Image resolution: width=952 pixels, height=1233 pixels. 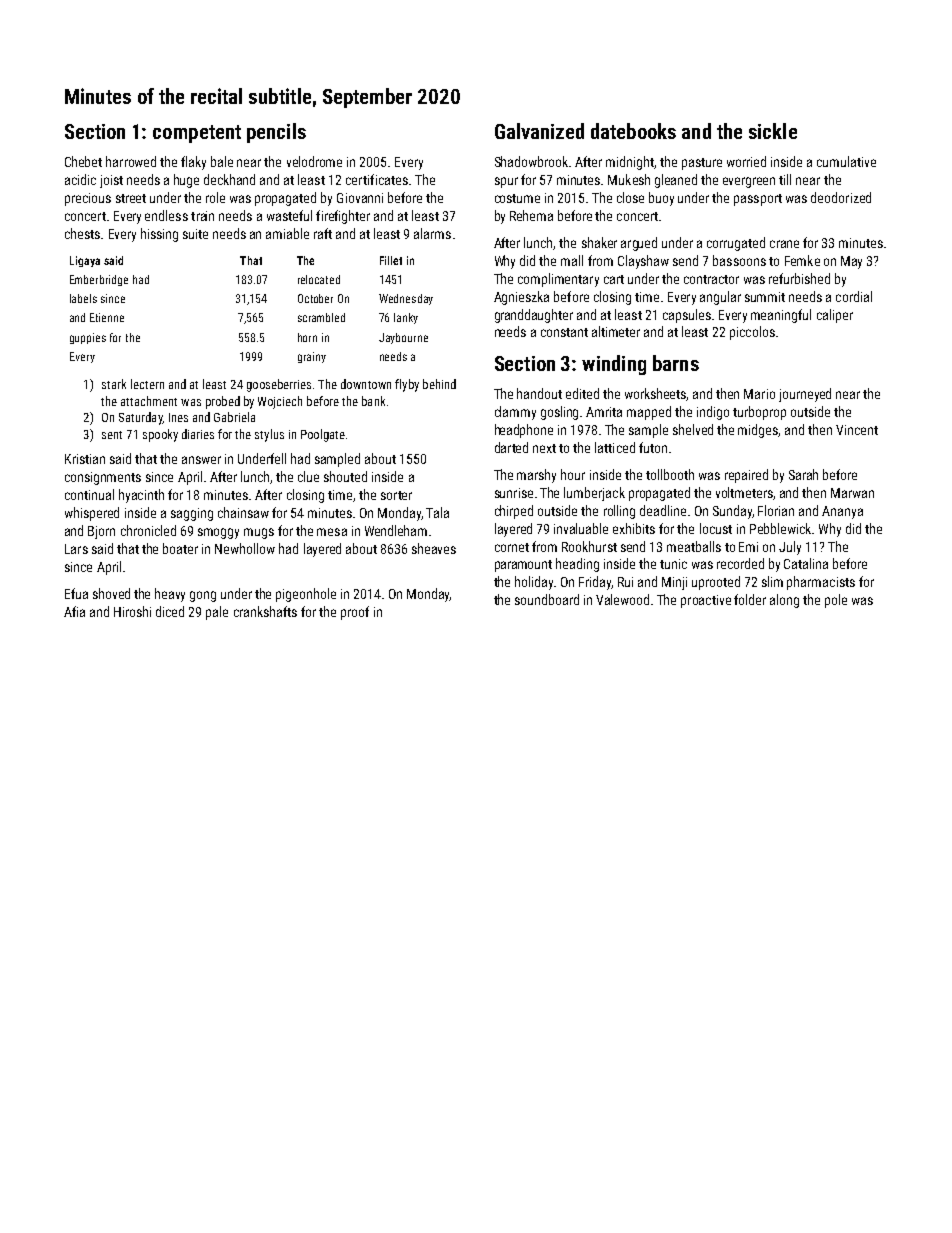 I want to click on bank, so click(x=373, y=401).
